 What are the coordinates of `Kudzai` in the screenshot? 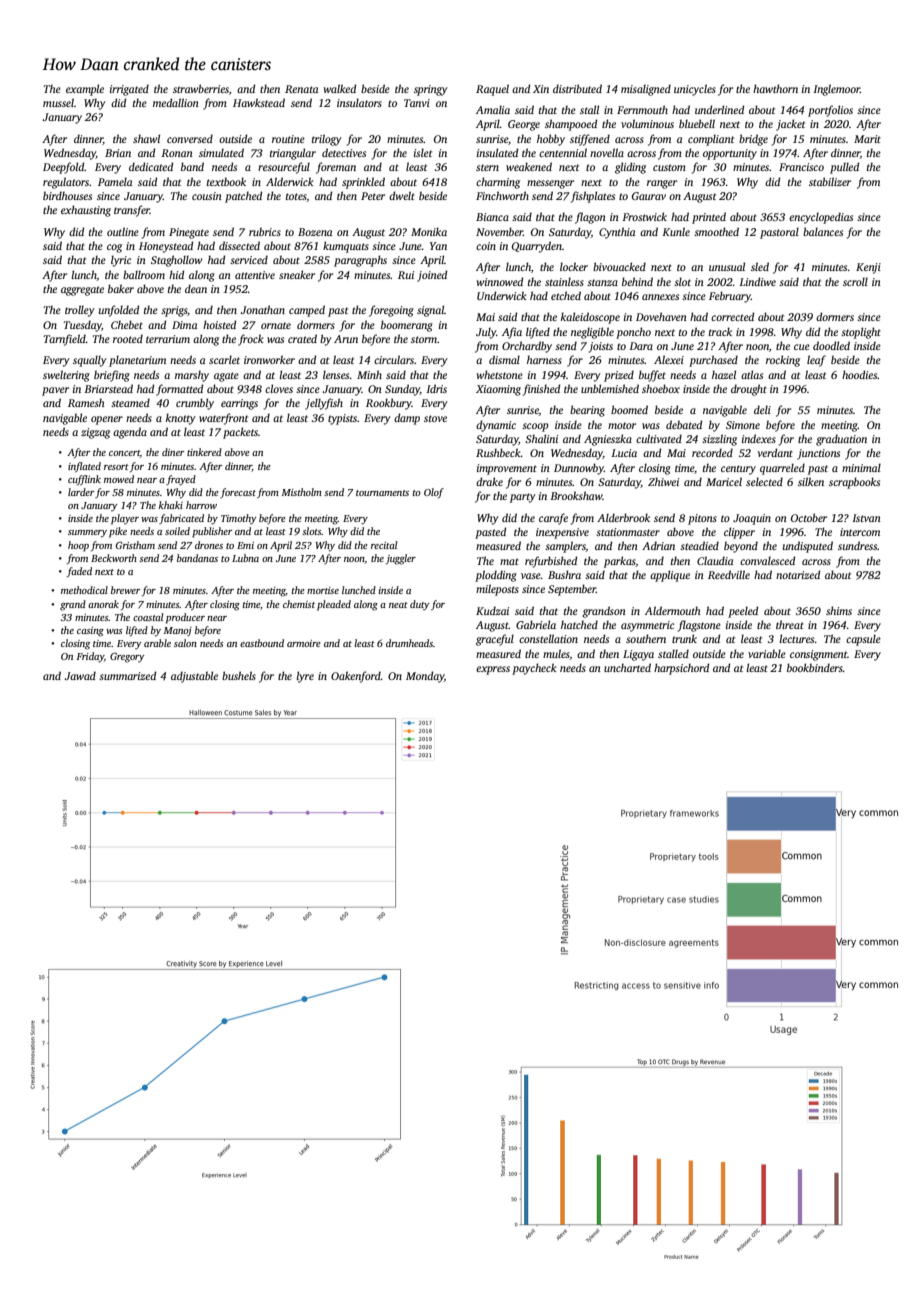 It's located at (492, 610).
